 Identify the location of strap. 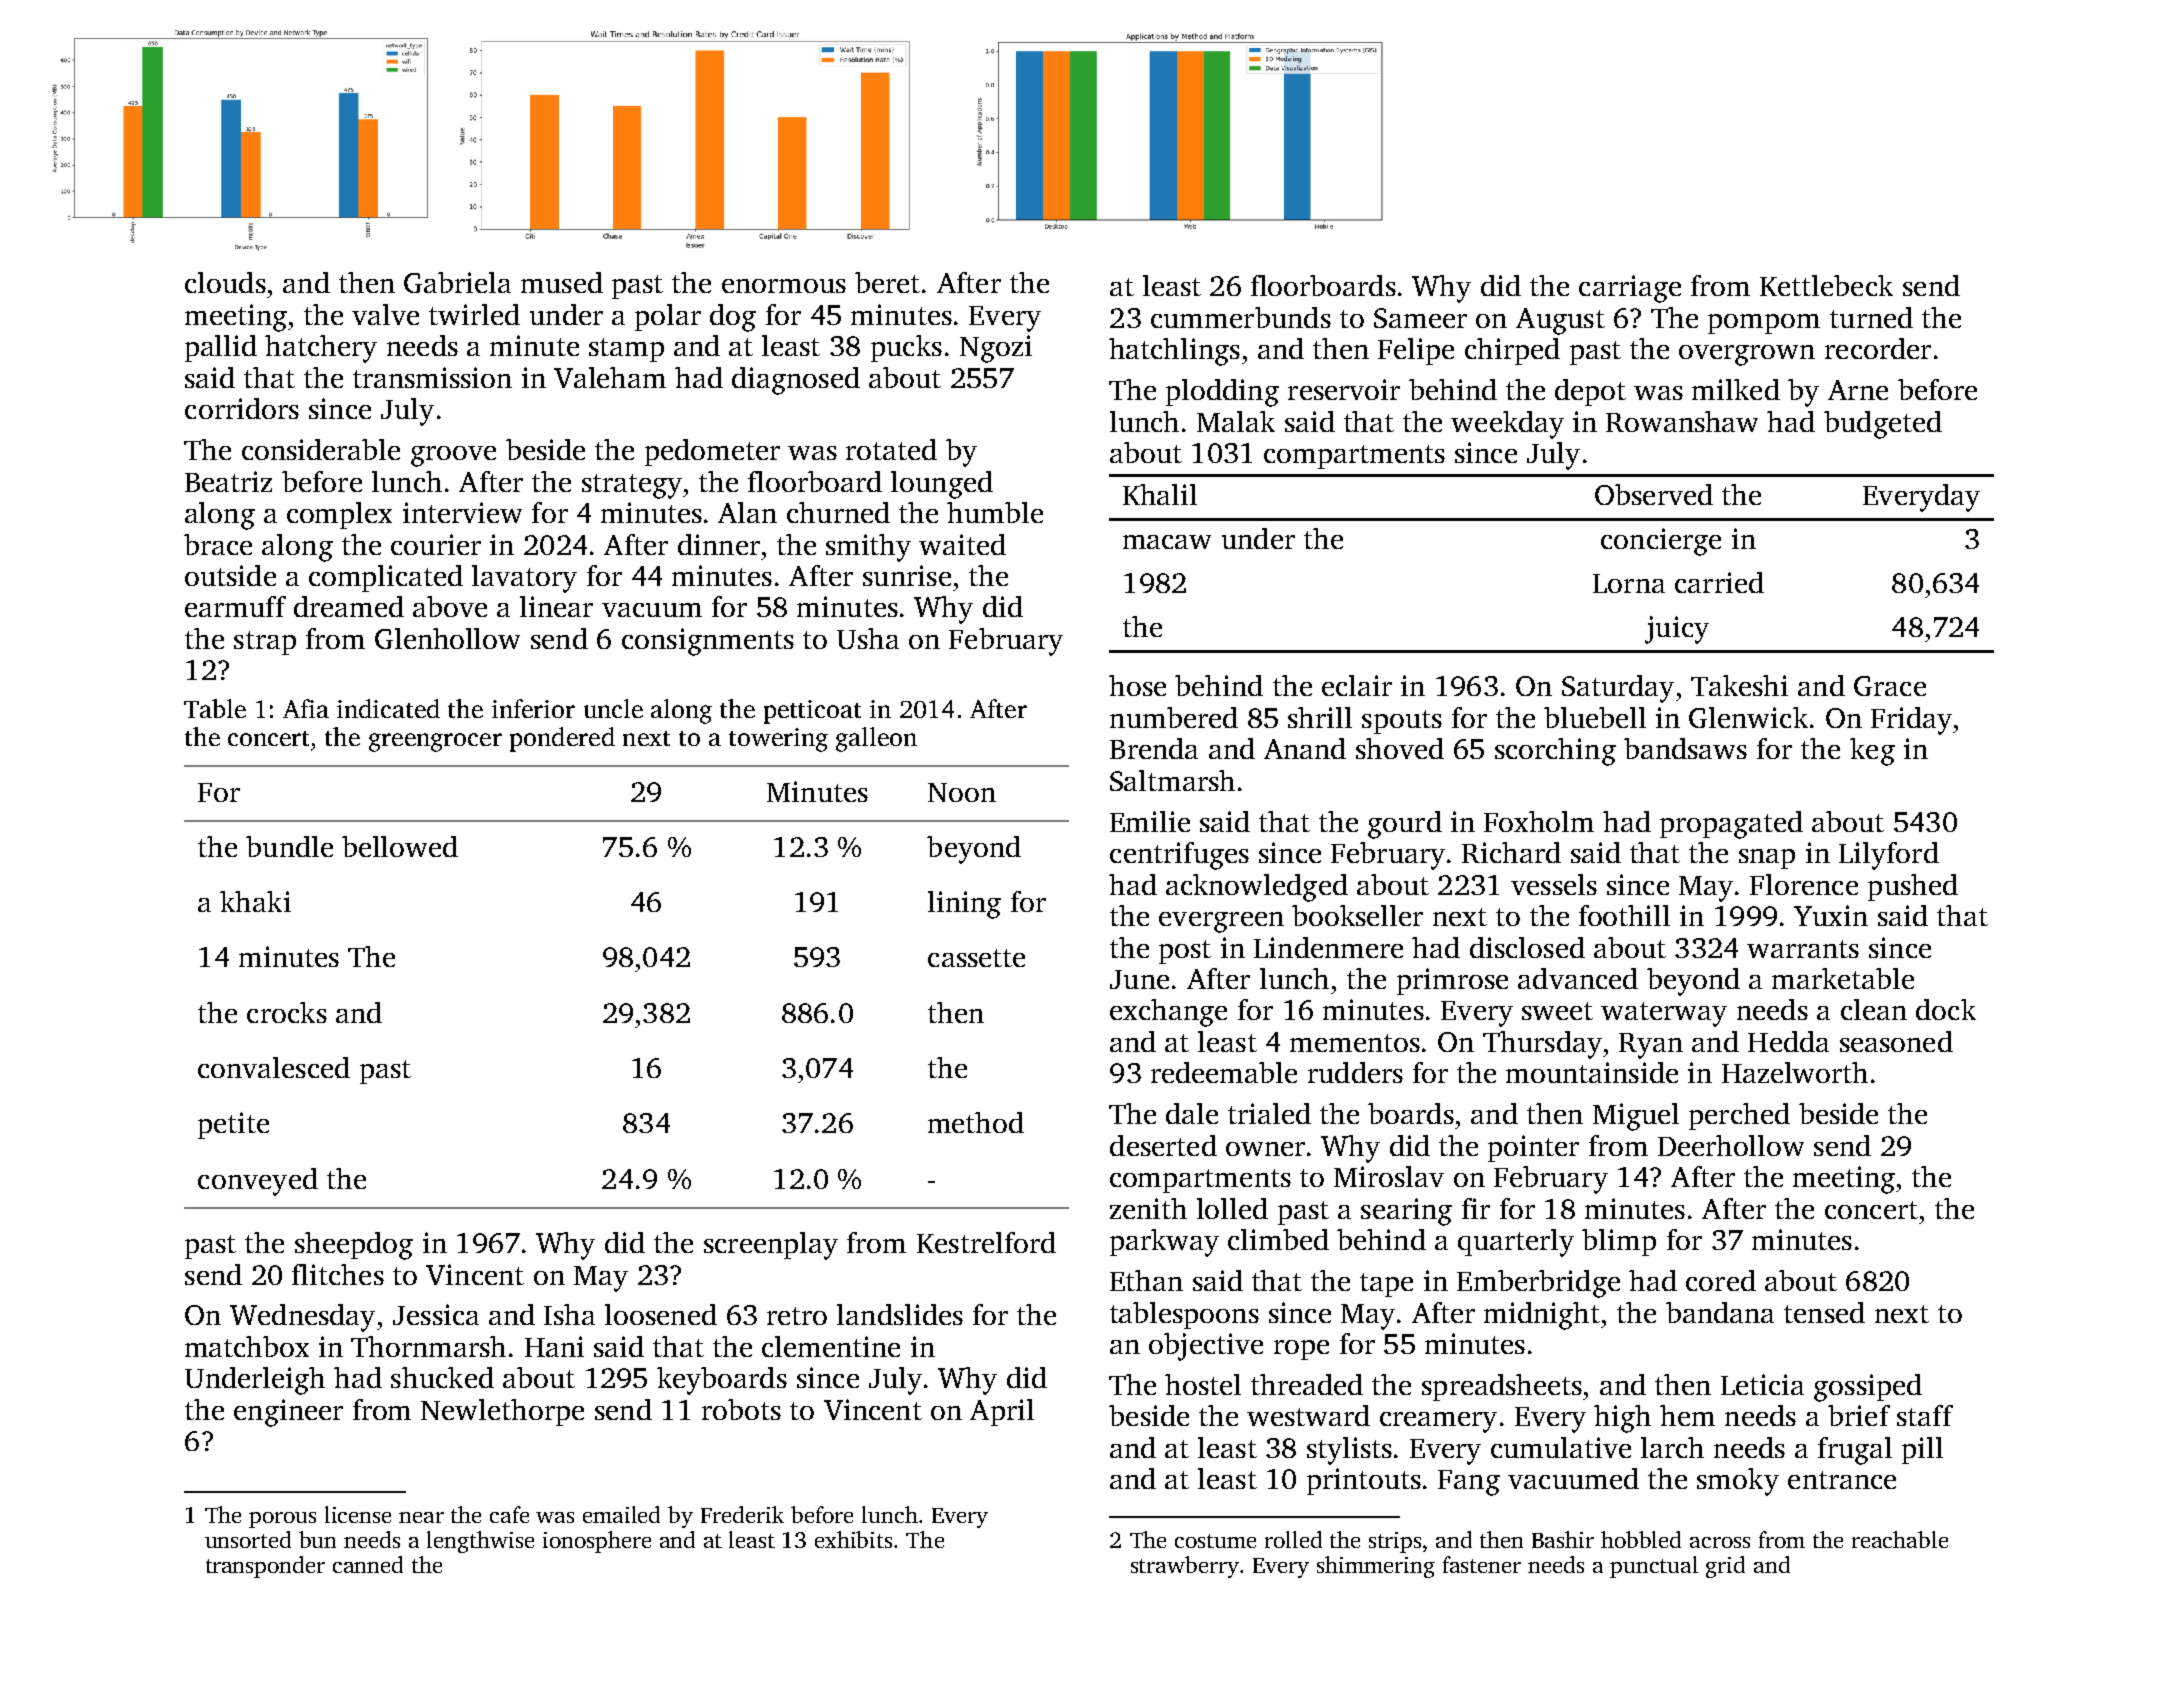
(265, 643).
